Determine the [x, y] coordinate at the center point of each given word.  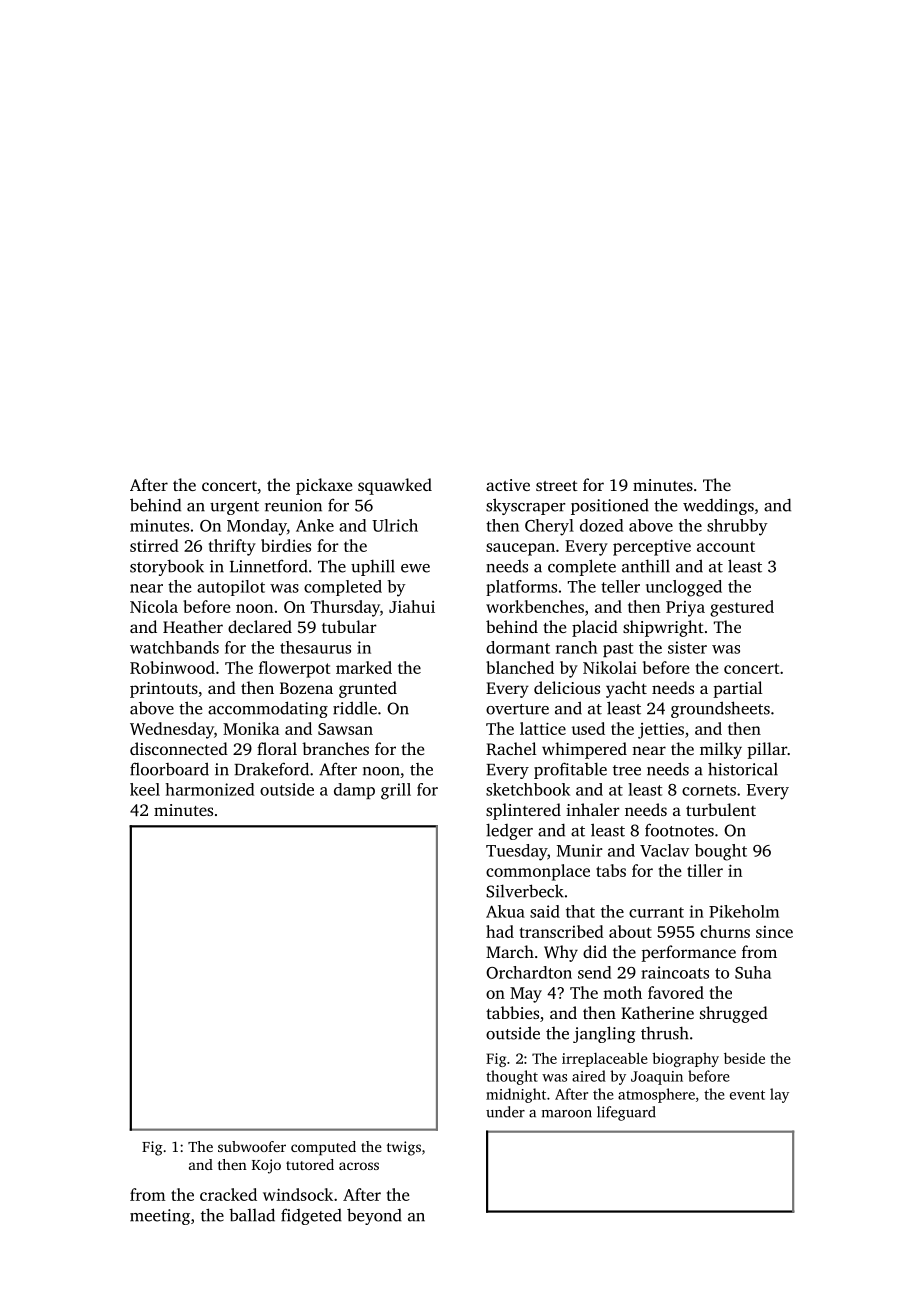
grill [396, 791]
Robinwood [172, 667]
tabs [611, 870]
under [505, 1112]
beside [744, 1058]
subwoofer [252, 1146]
